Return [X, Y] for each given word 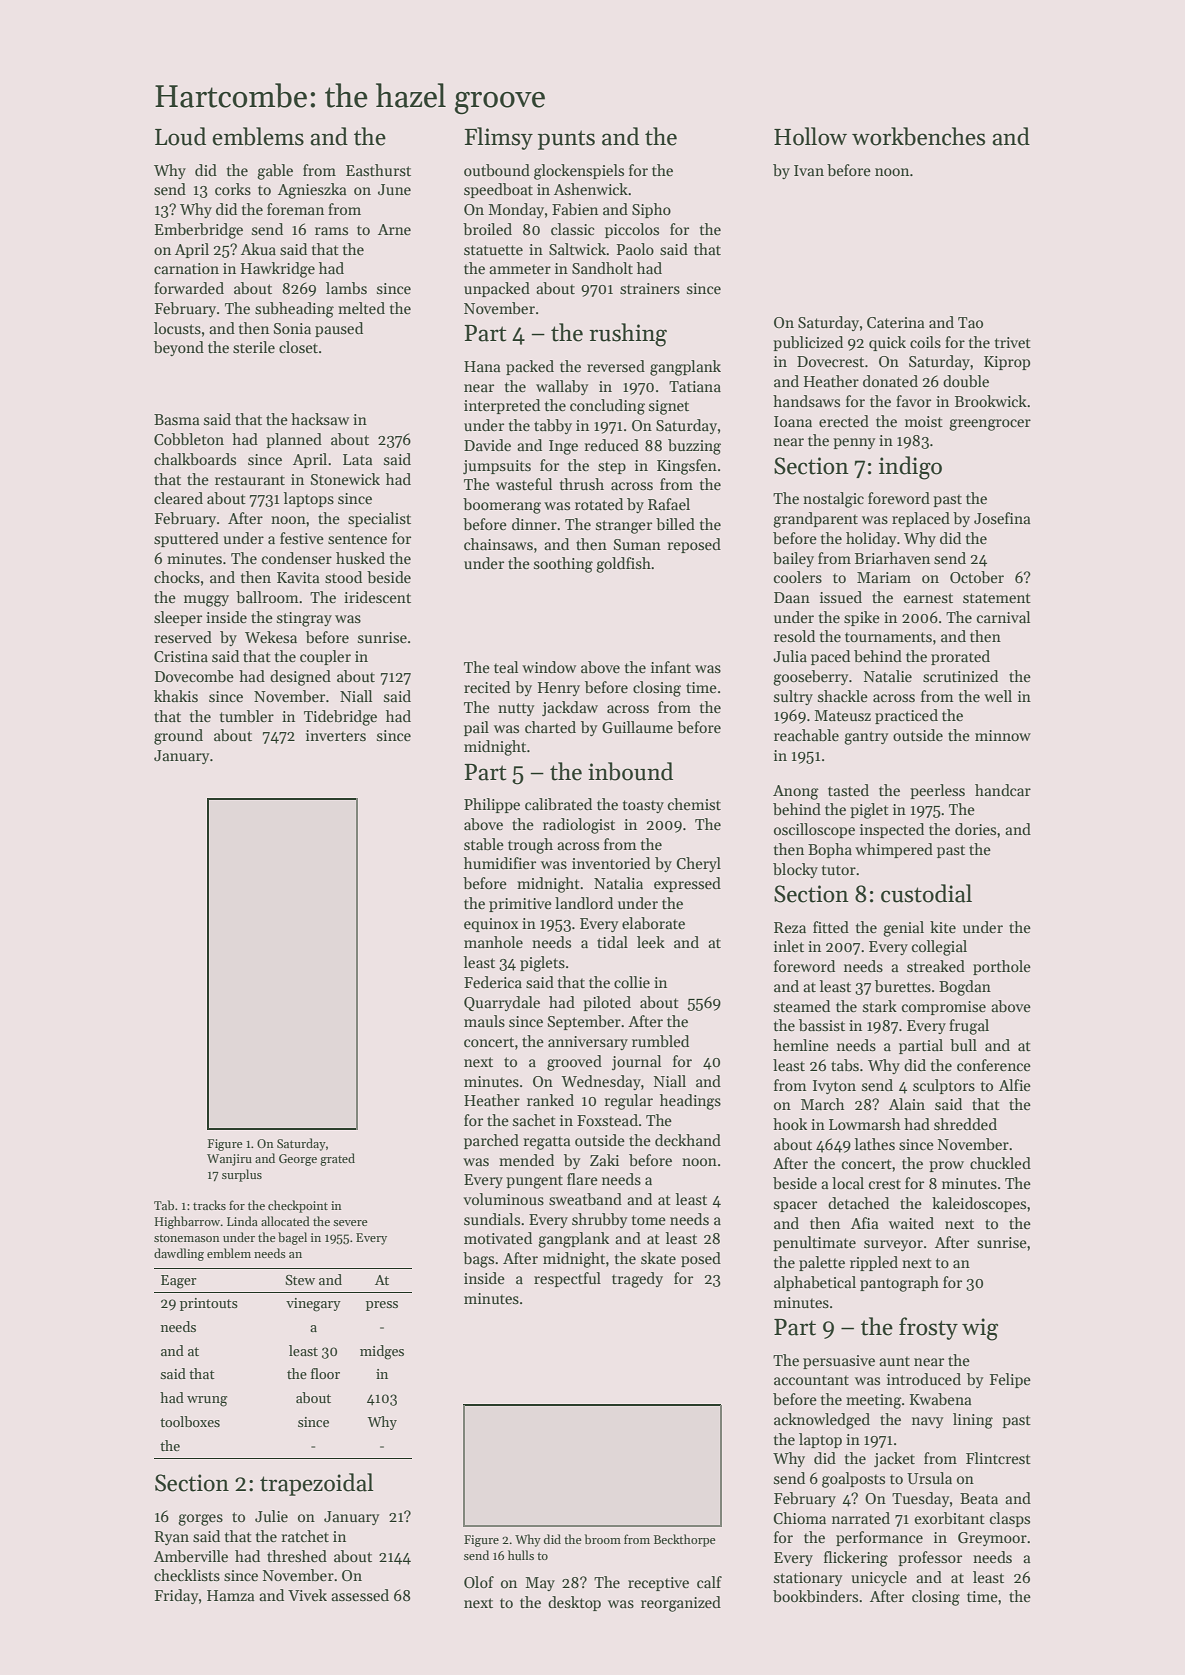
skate [658, 1258]
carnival [1003, 617]
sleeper [178, 618]
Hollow [810, 136]
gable [275, 172]
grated [337, 1159]
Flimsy [499, 138]
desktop [574, 1603]
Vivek [307, 1595]
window [549, 667]
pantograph [899, 1284]
